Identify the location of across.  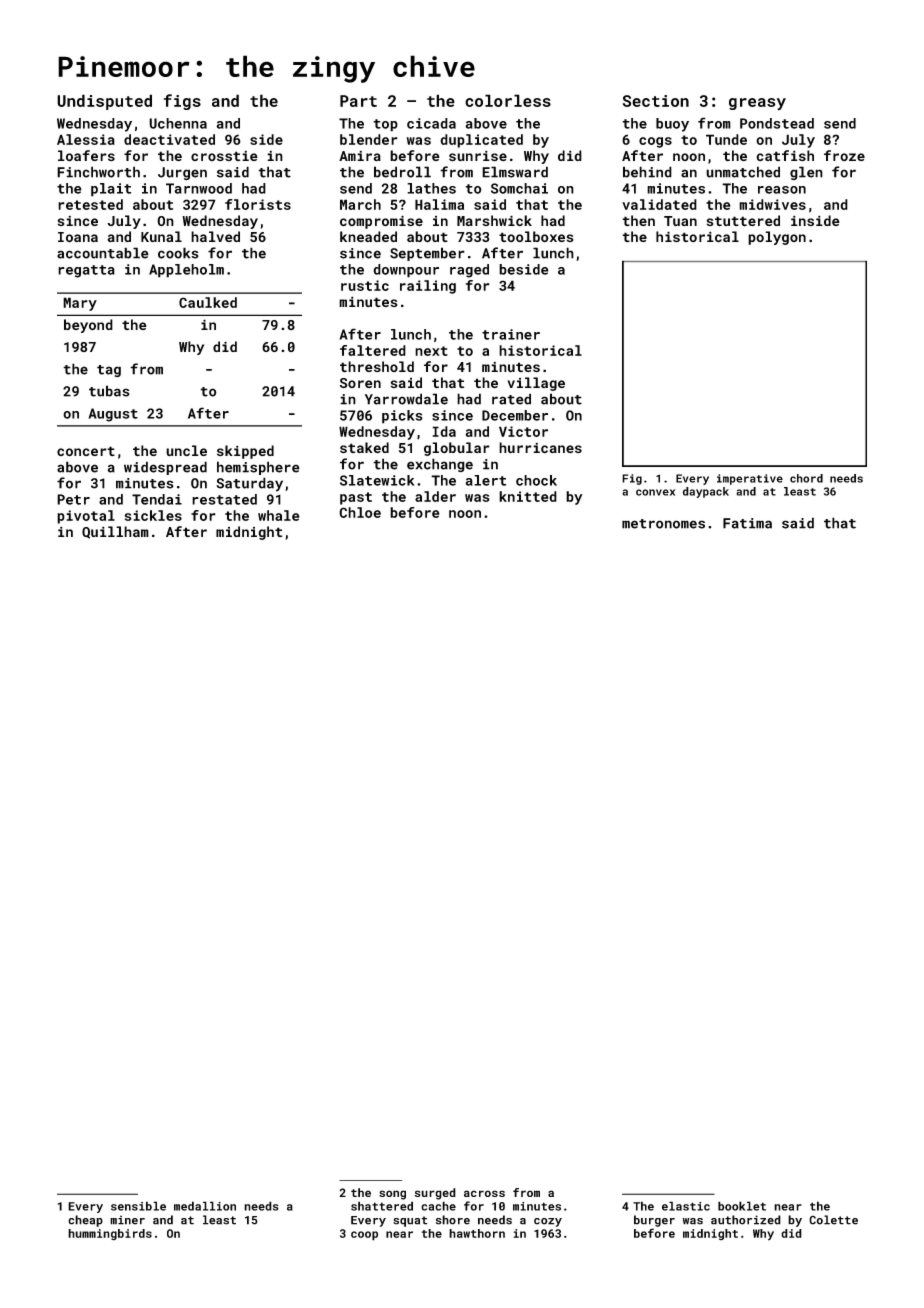
(484, 1193).
